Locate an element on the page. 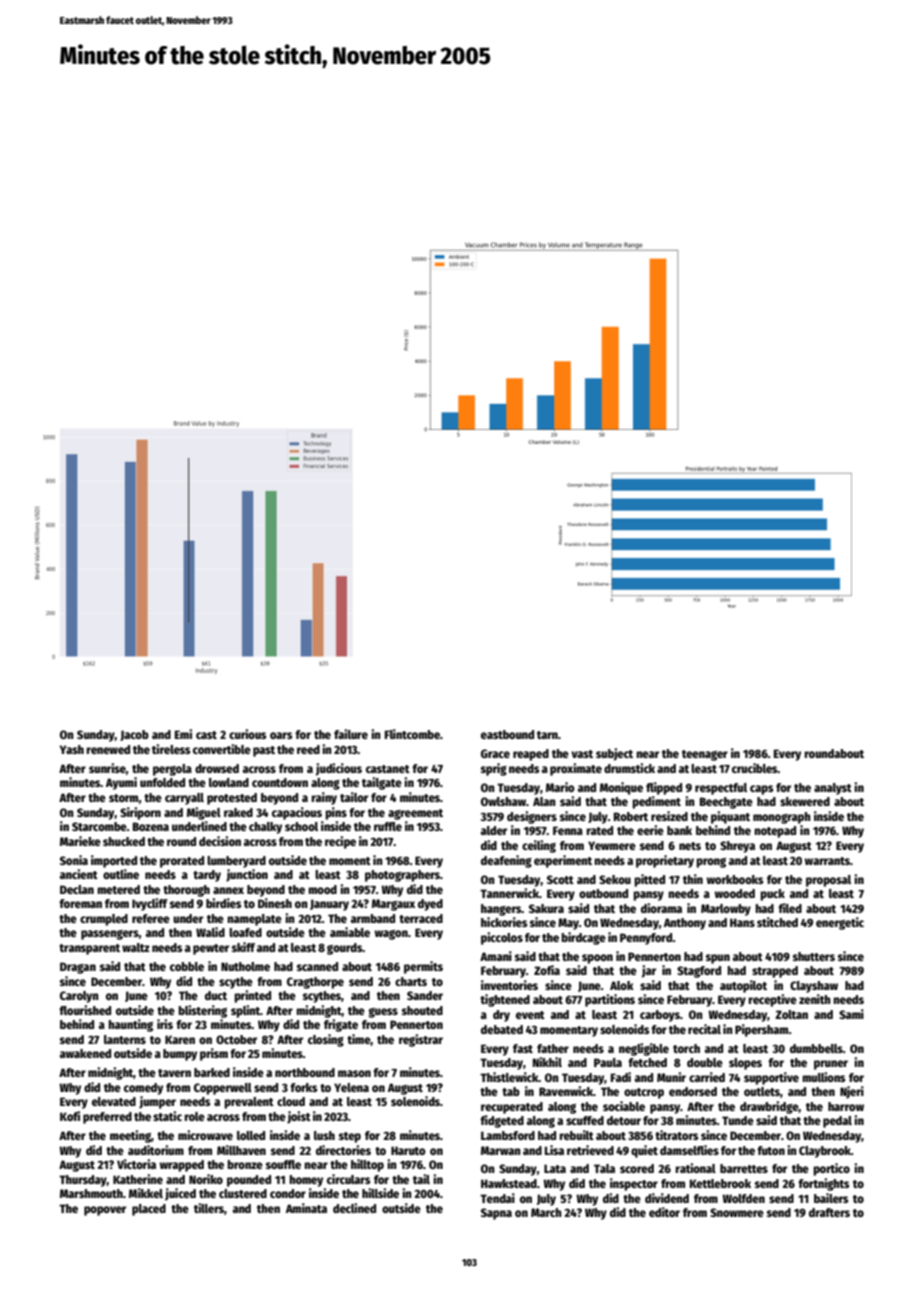  Kofi is located at coordinates (70, 1116).
